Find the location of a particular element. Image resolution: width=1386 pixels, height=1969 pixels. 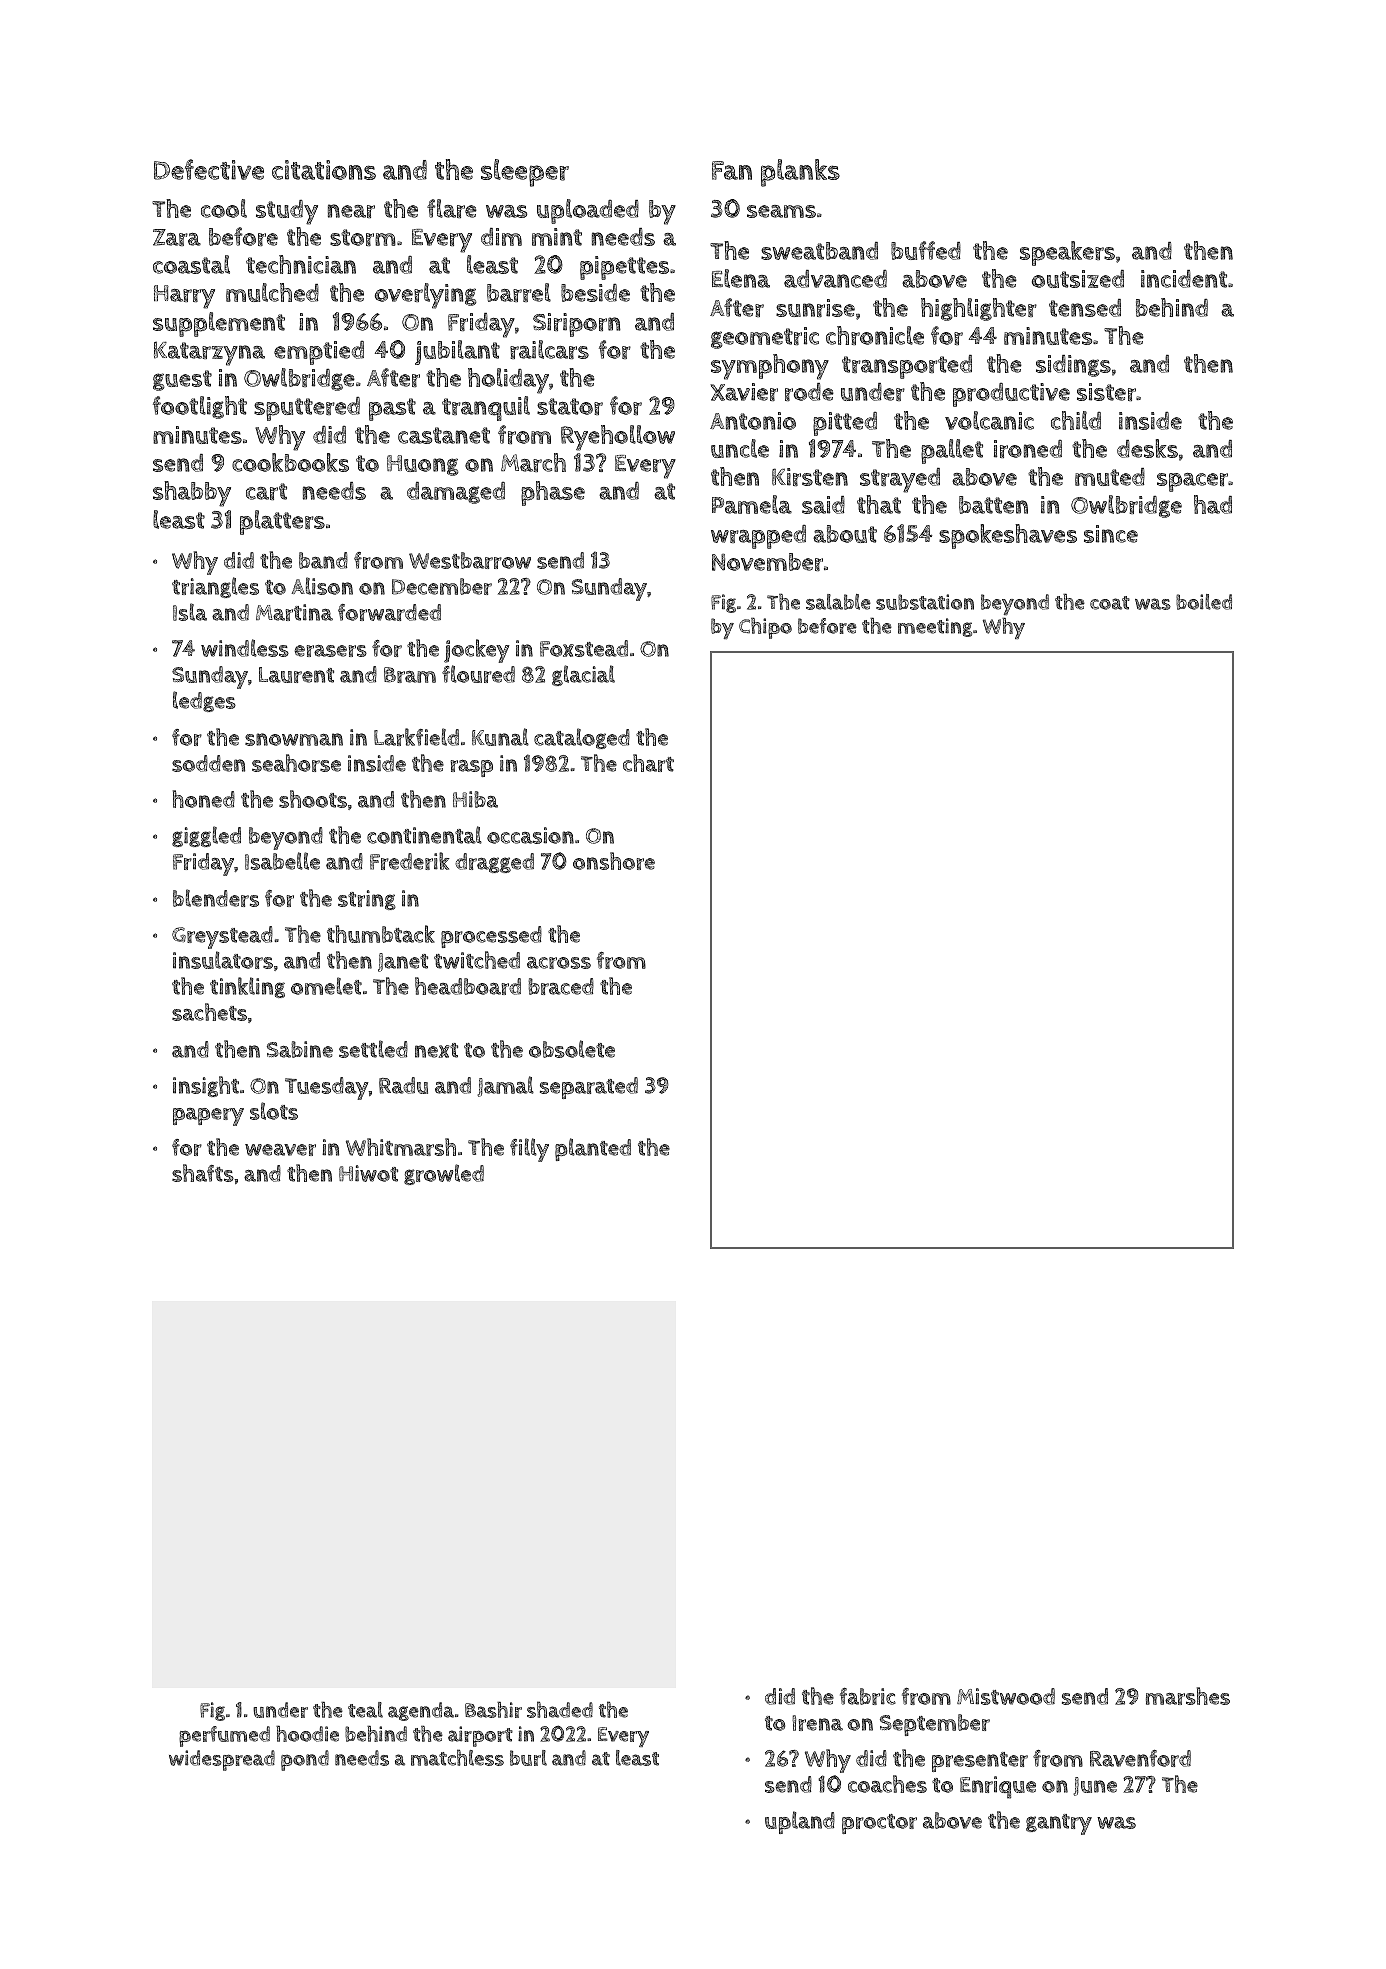

fabric is located at coordinates (868, 1696).
